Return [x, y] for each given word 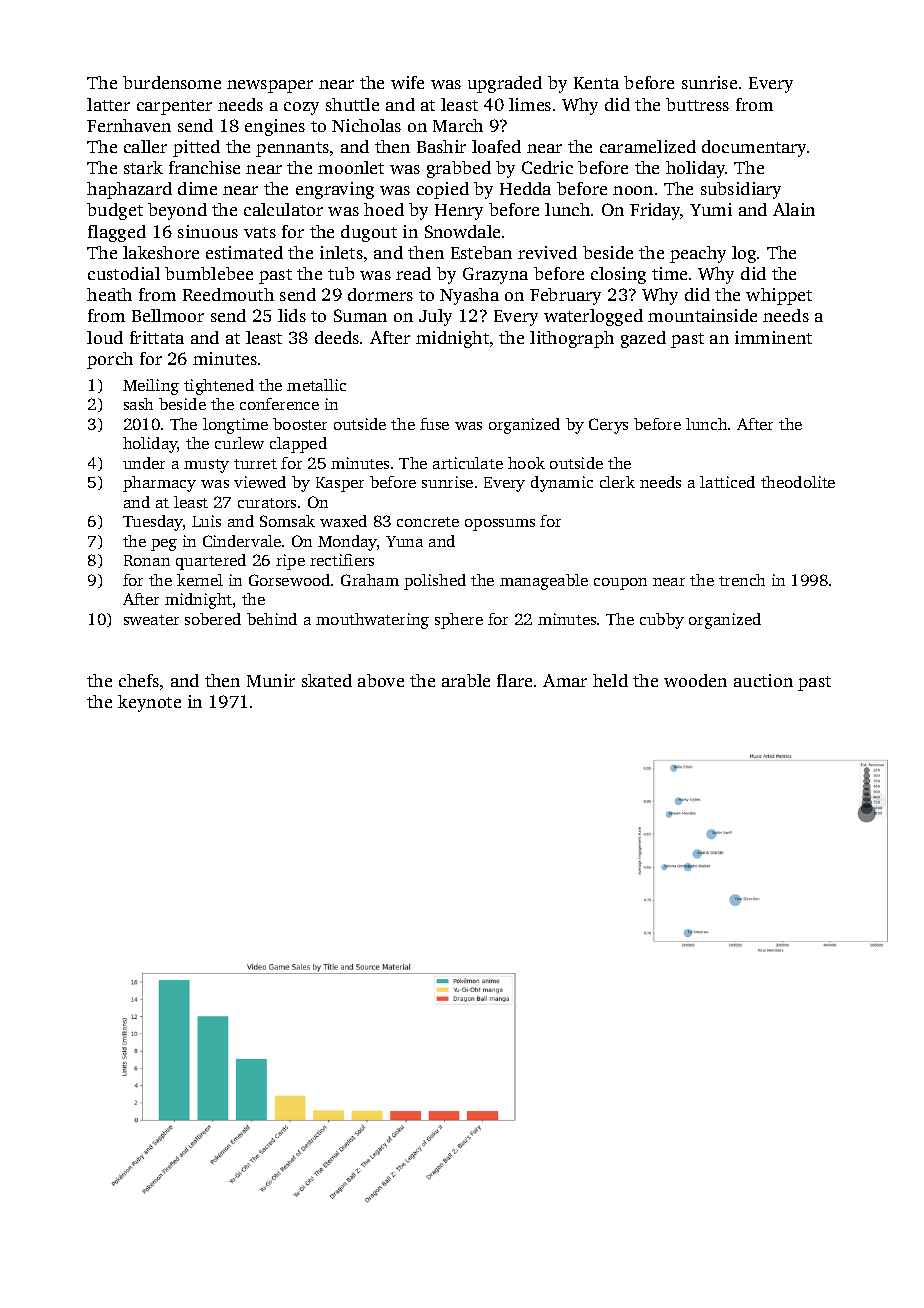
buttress [697, 104]
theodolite [798, 482]
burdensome [172, 82]
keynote [149, 703]
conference [279, 404]
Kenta [596, 83]
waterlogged [593, 317]
